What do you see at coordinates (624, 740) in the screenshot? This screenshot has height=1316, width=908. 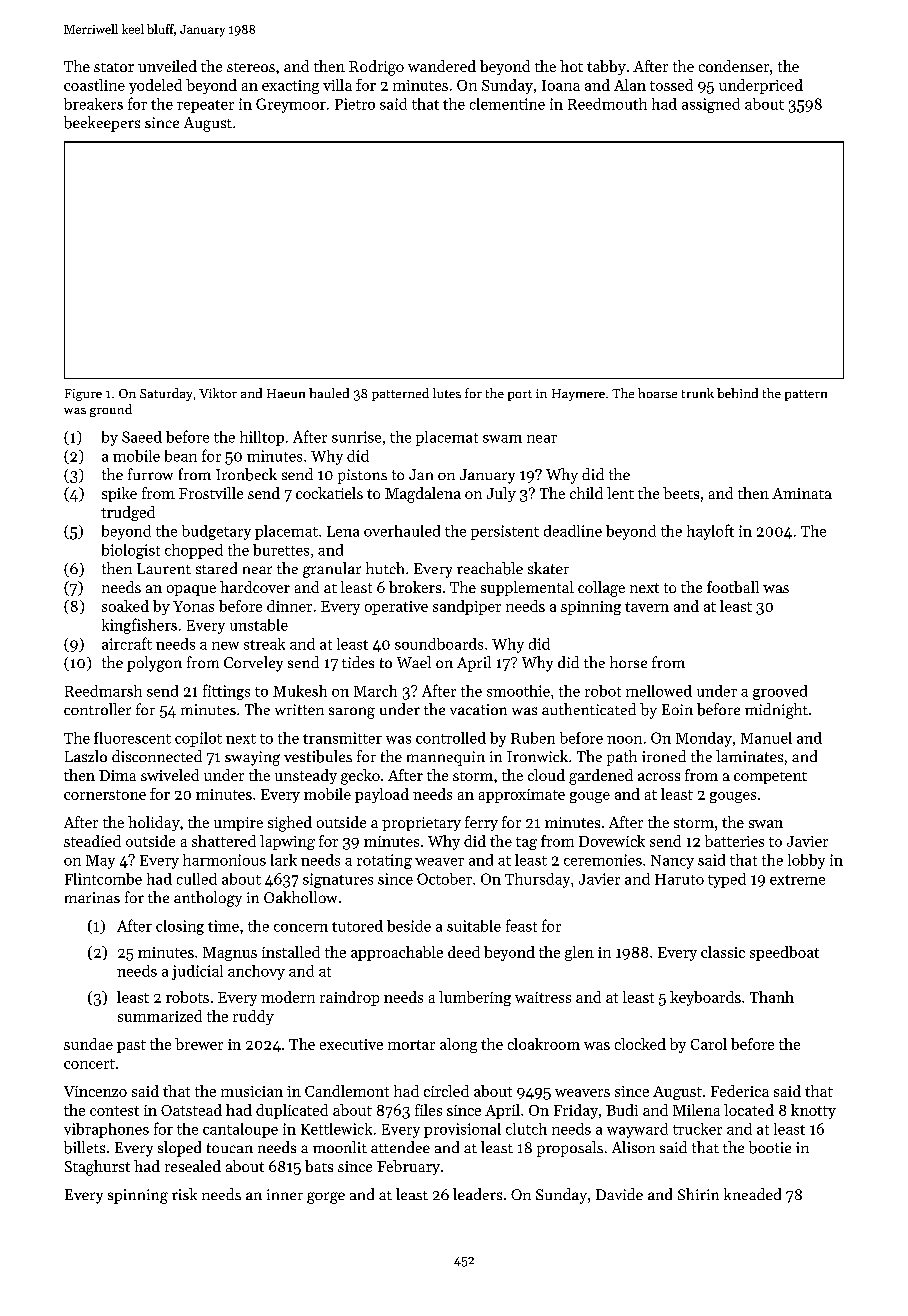 I see `noon` at bounding box center [624, 740].
